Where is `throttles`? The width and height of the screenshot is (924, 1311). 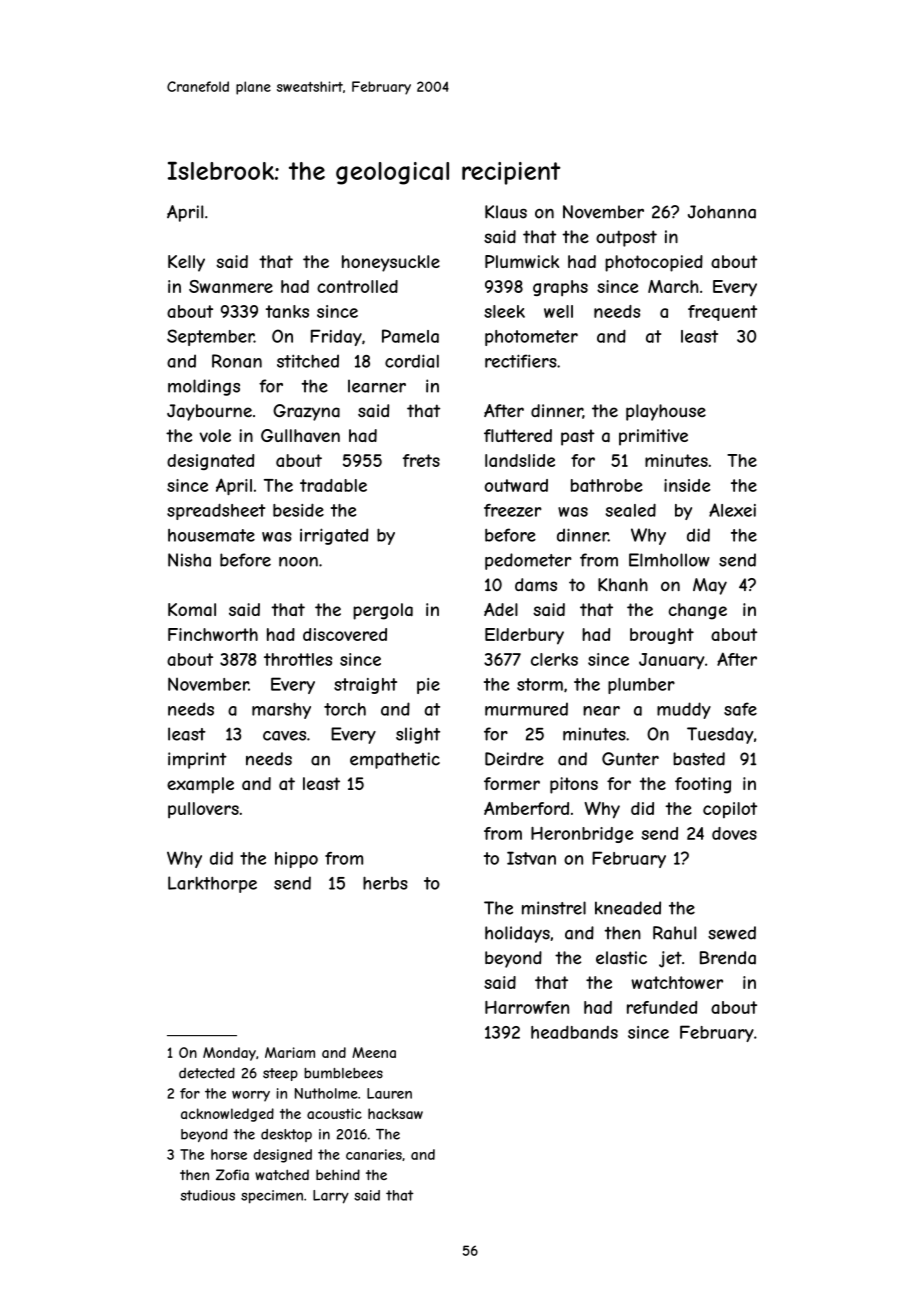
throttles is located at coordinates (298, 659).
